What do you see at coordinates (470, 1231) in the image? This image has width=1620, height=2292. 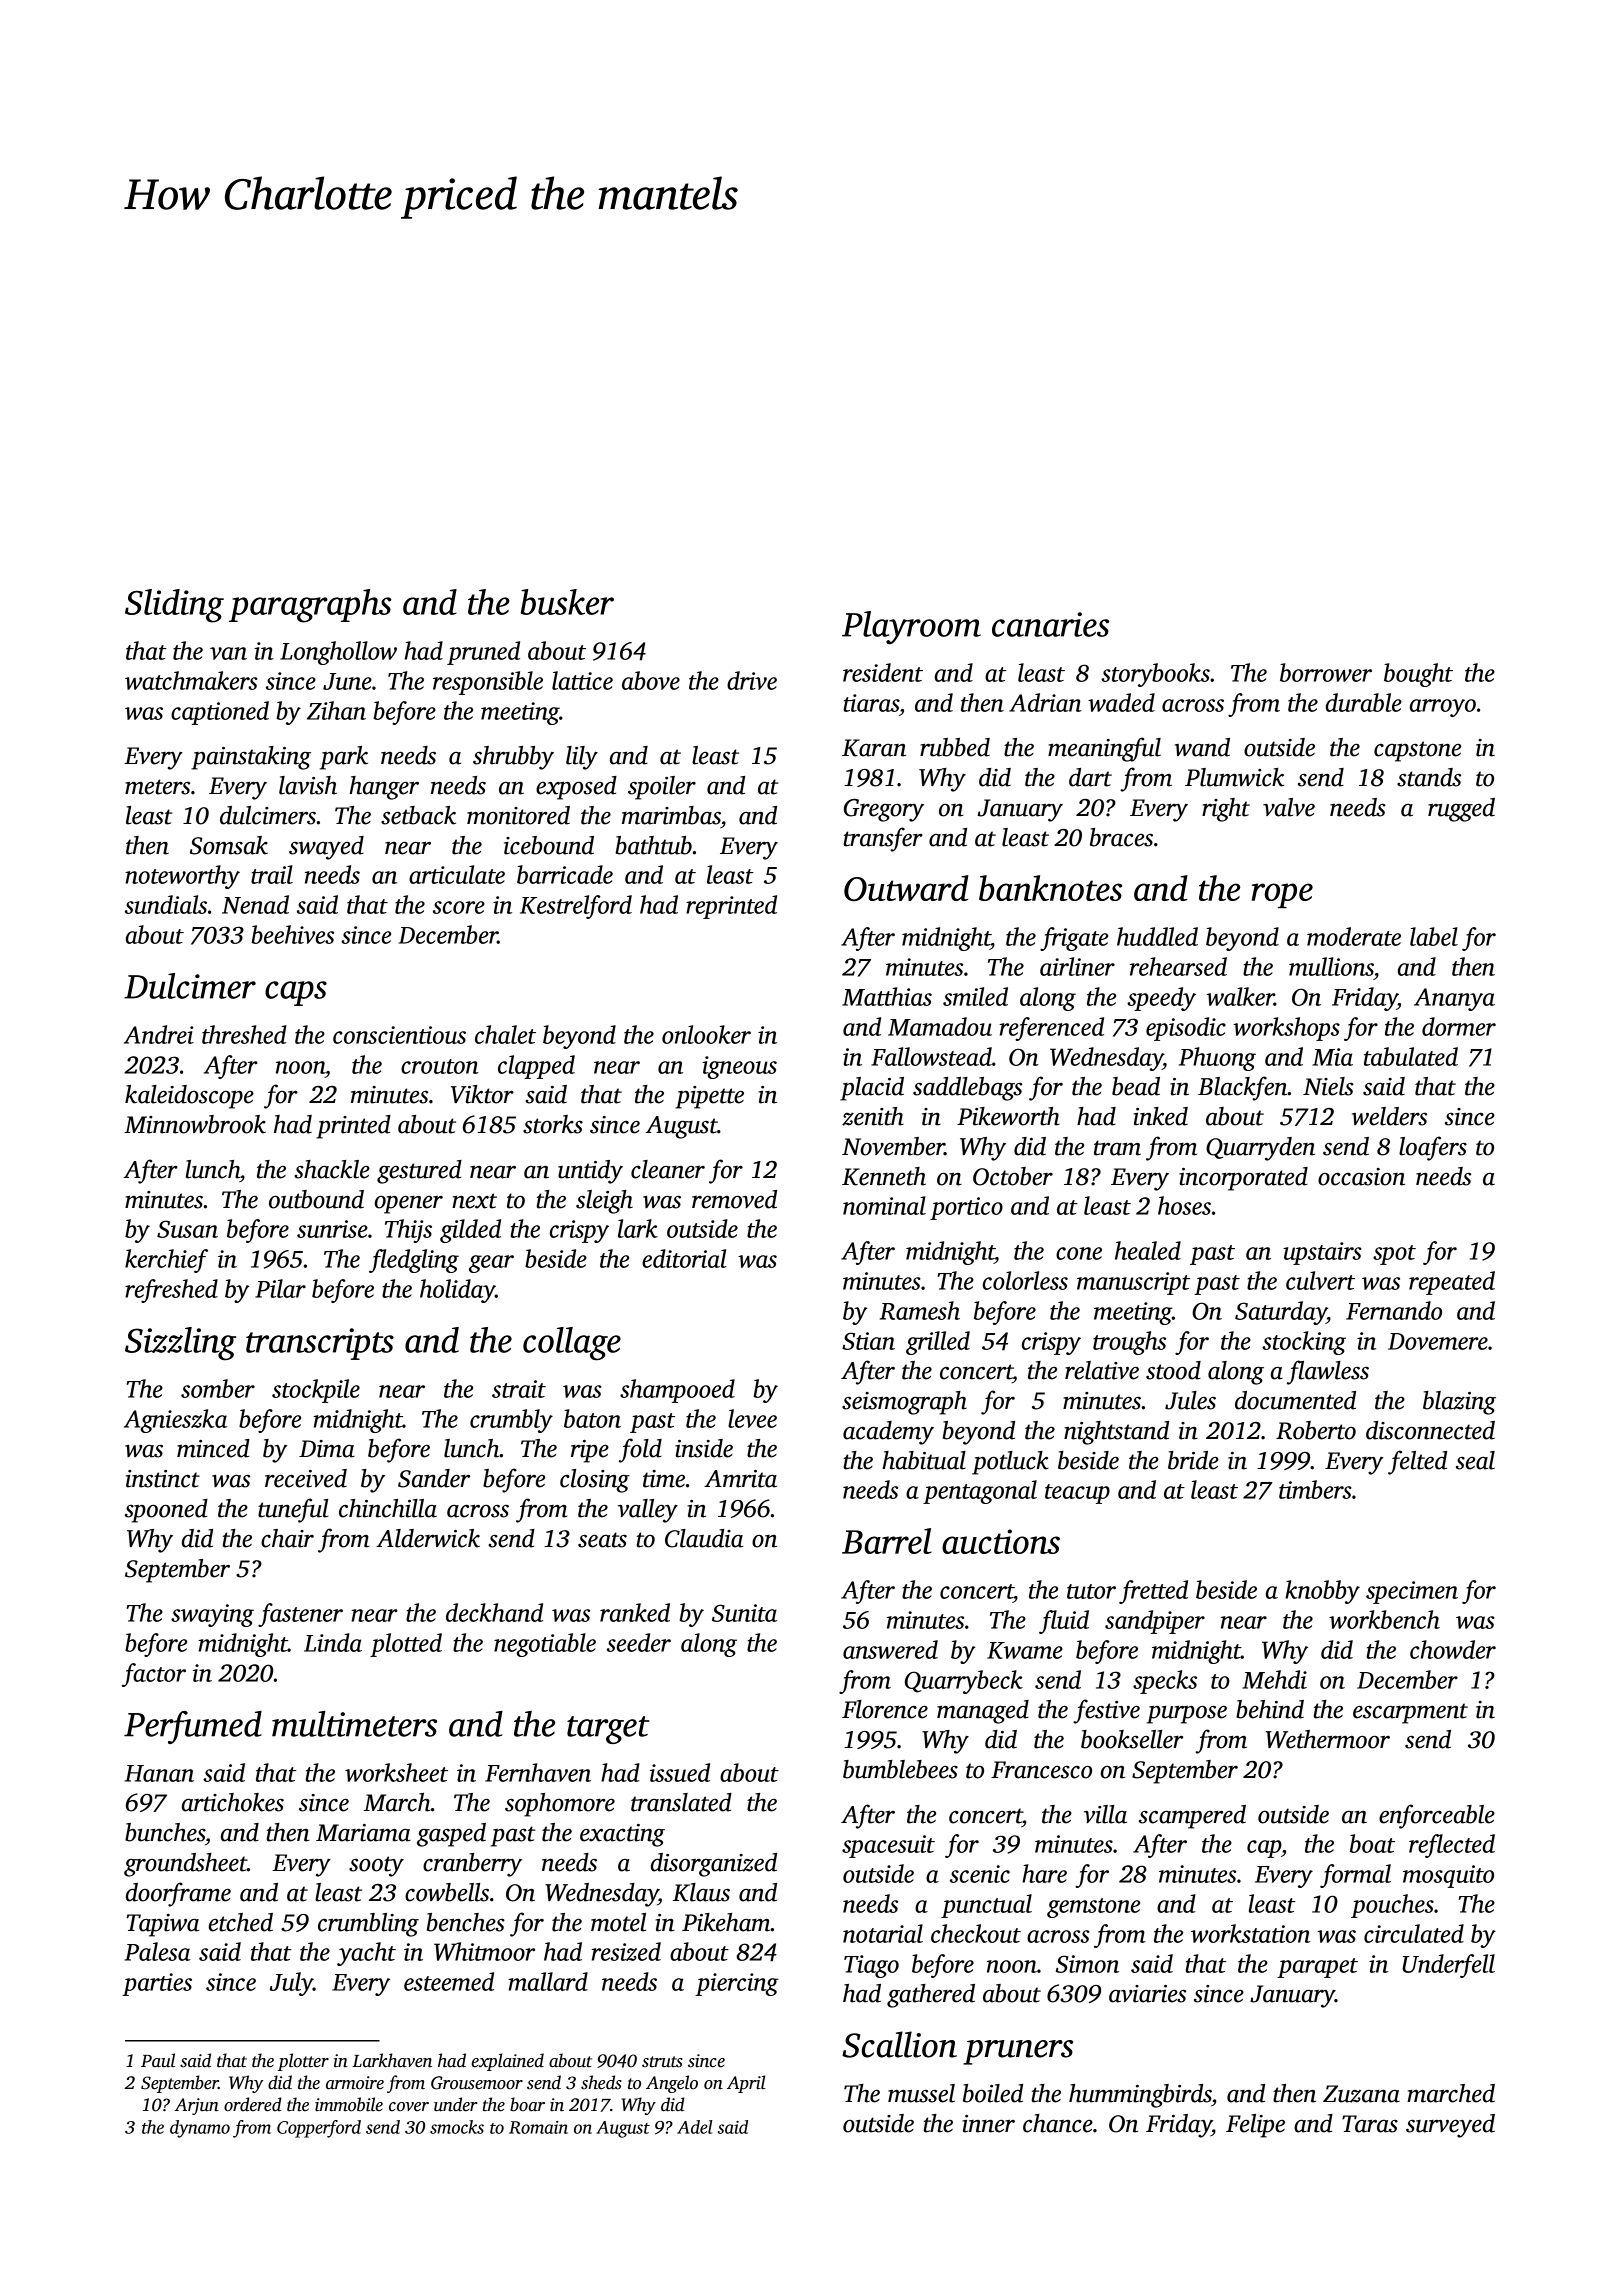 I see `gilded` at bounding box center [470, 1231].
